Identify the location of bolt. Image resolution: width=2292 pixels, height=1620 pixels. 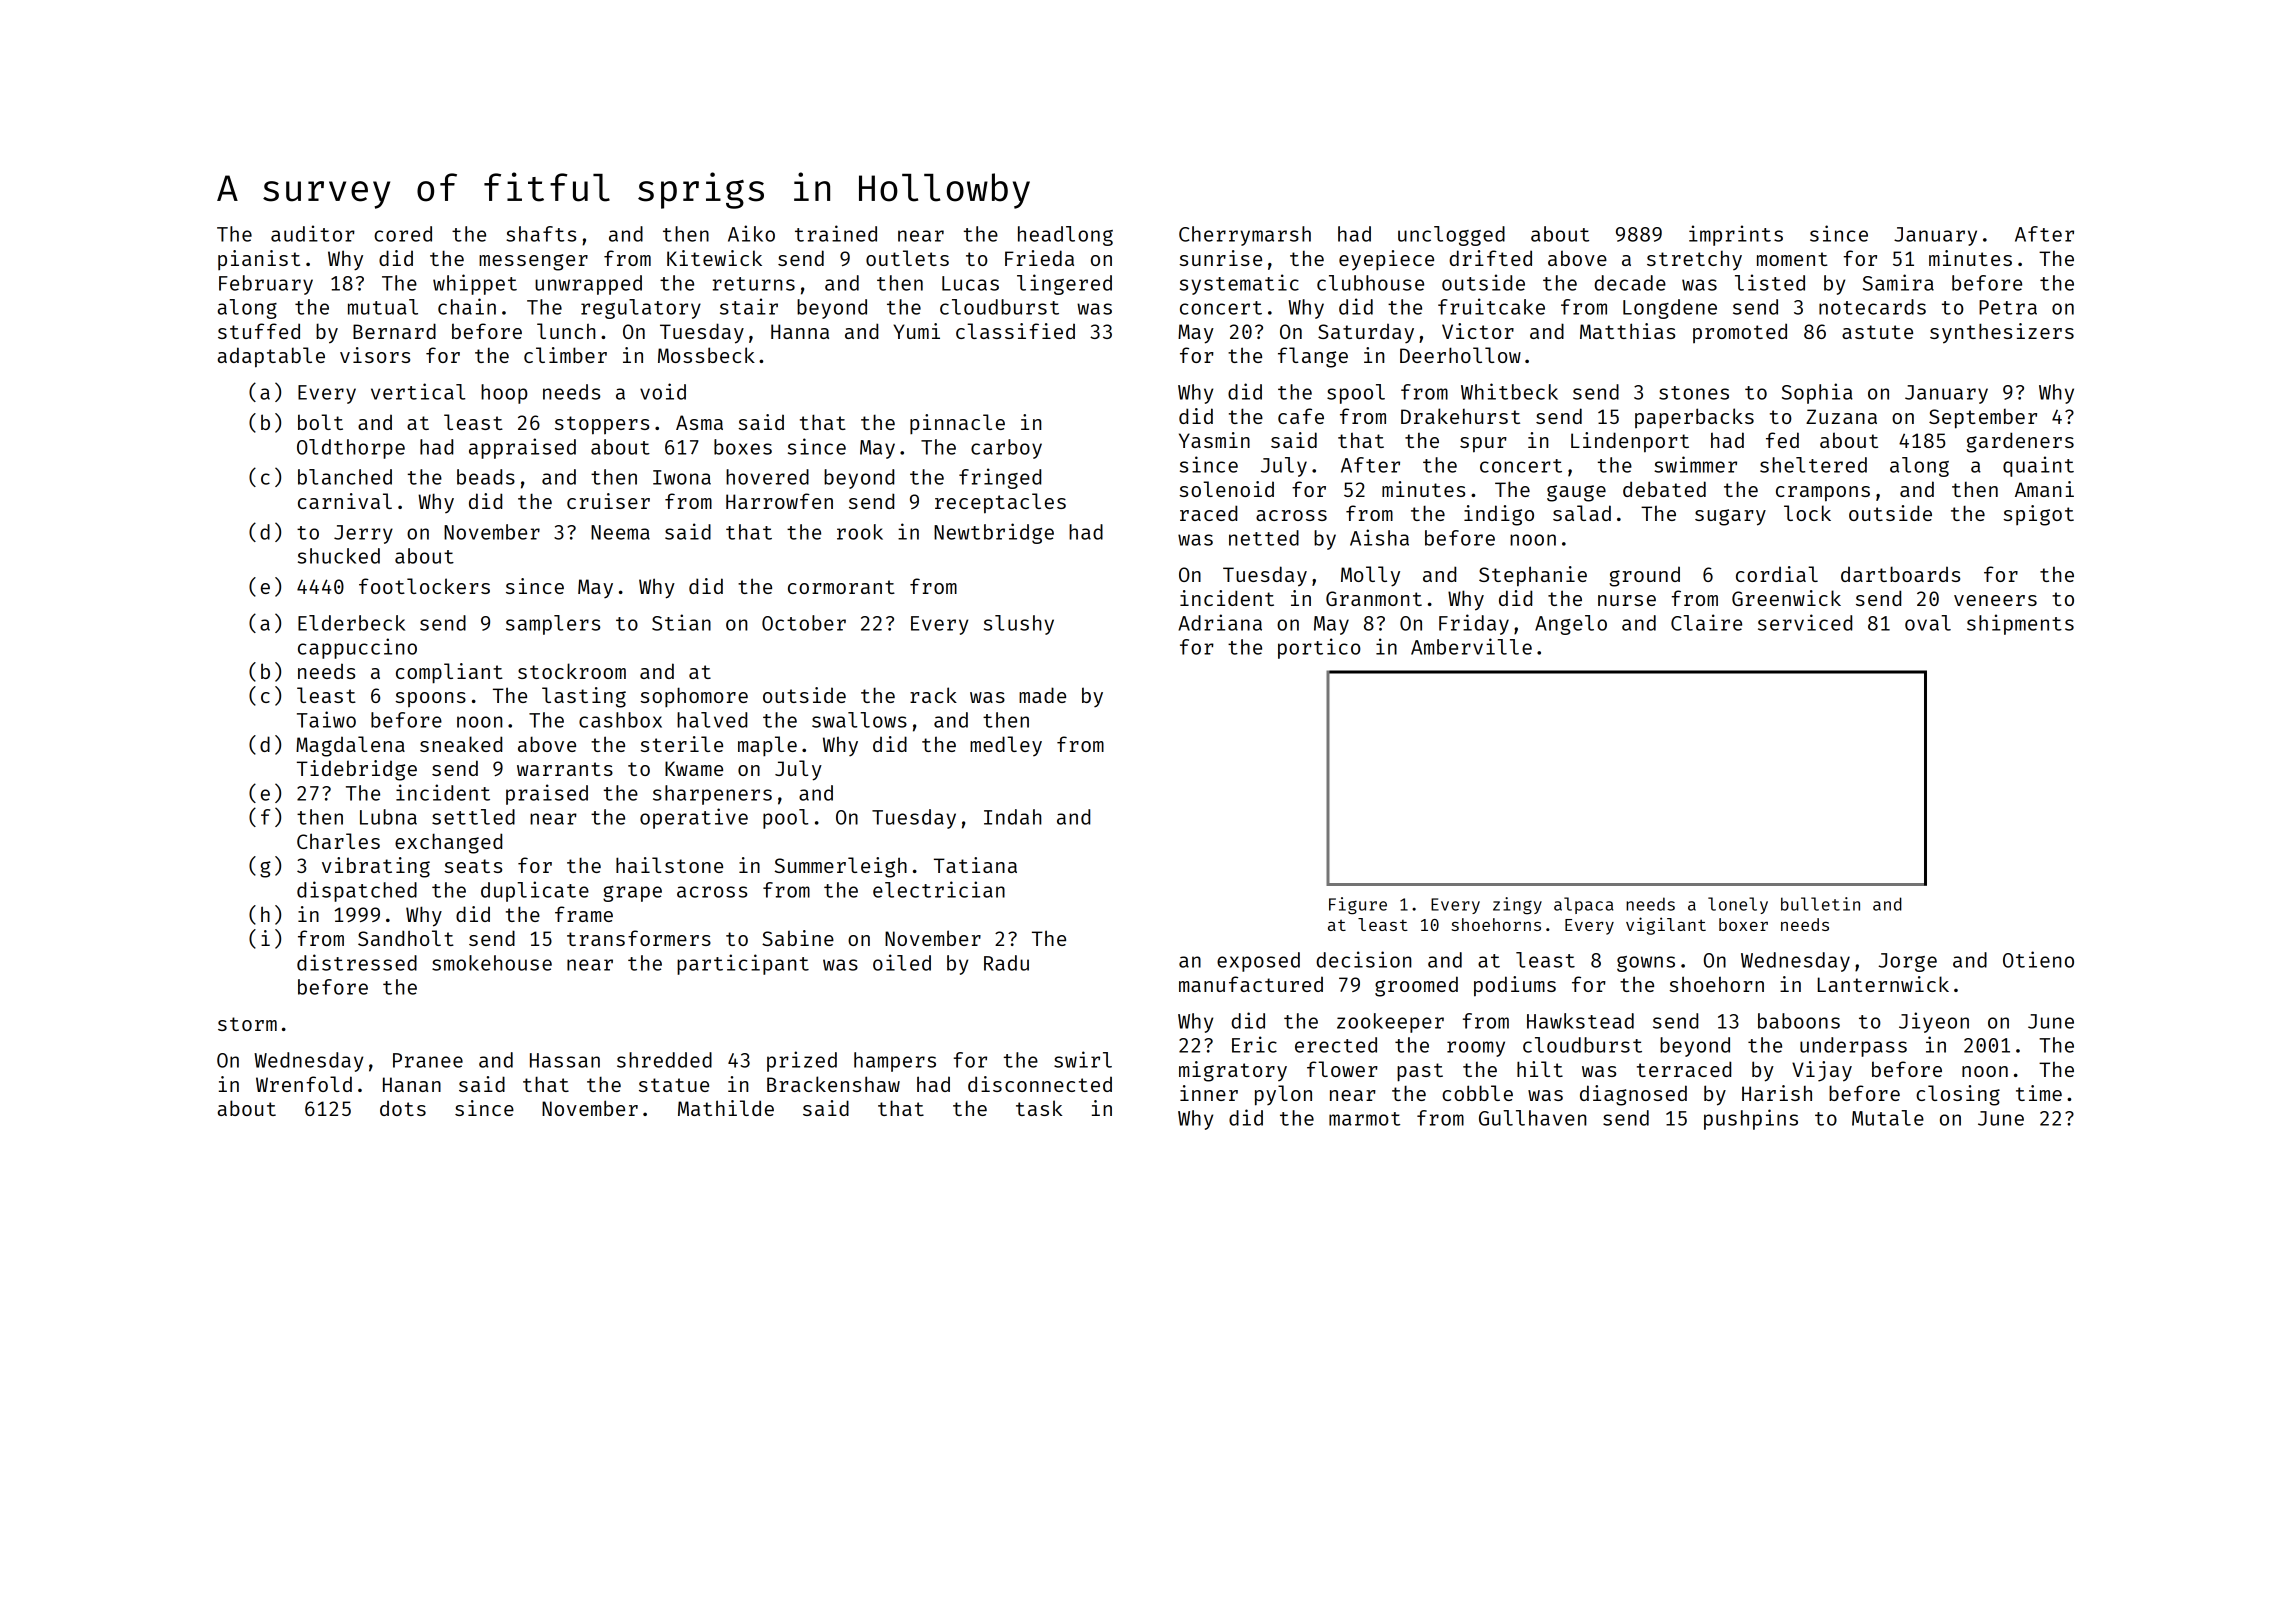
(320, 422).
